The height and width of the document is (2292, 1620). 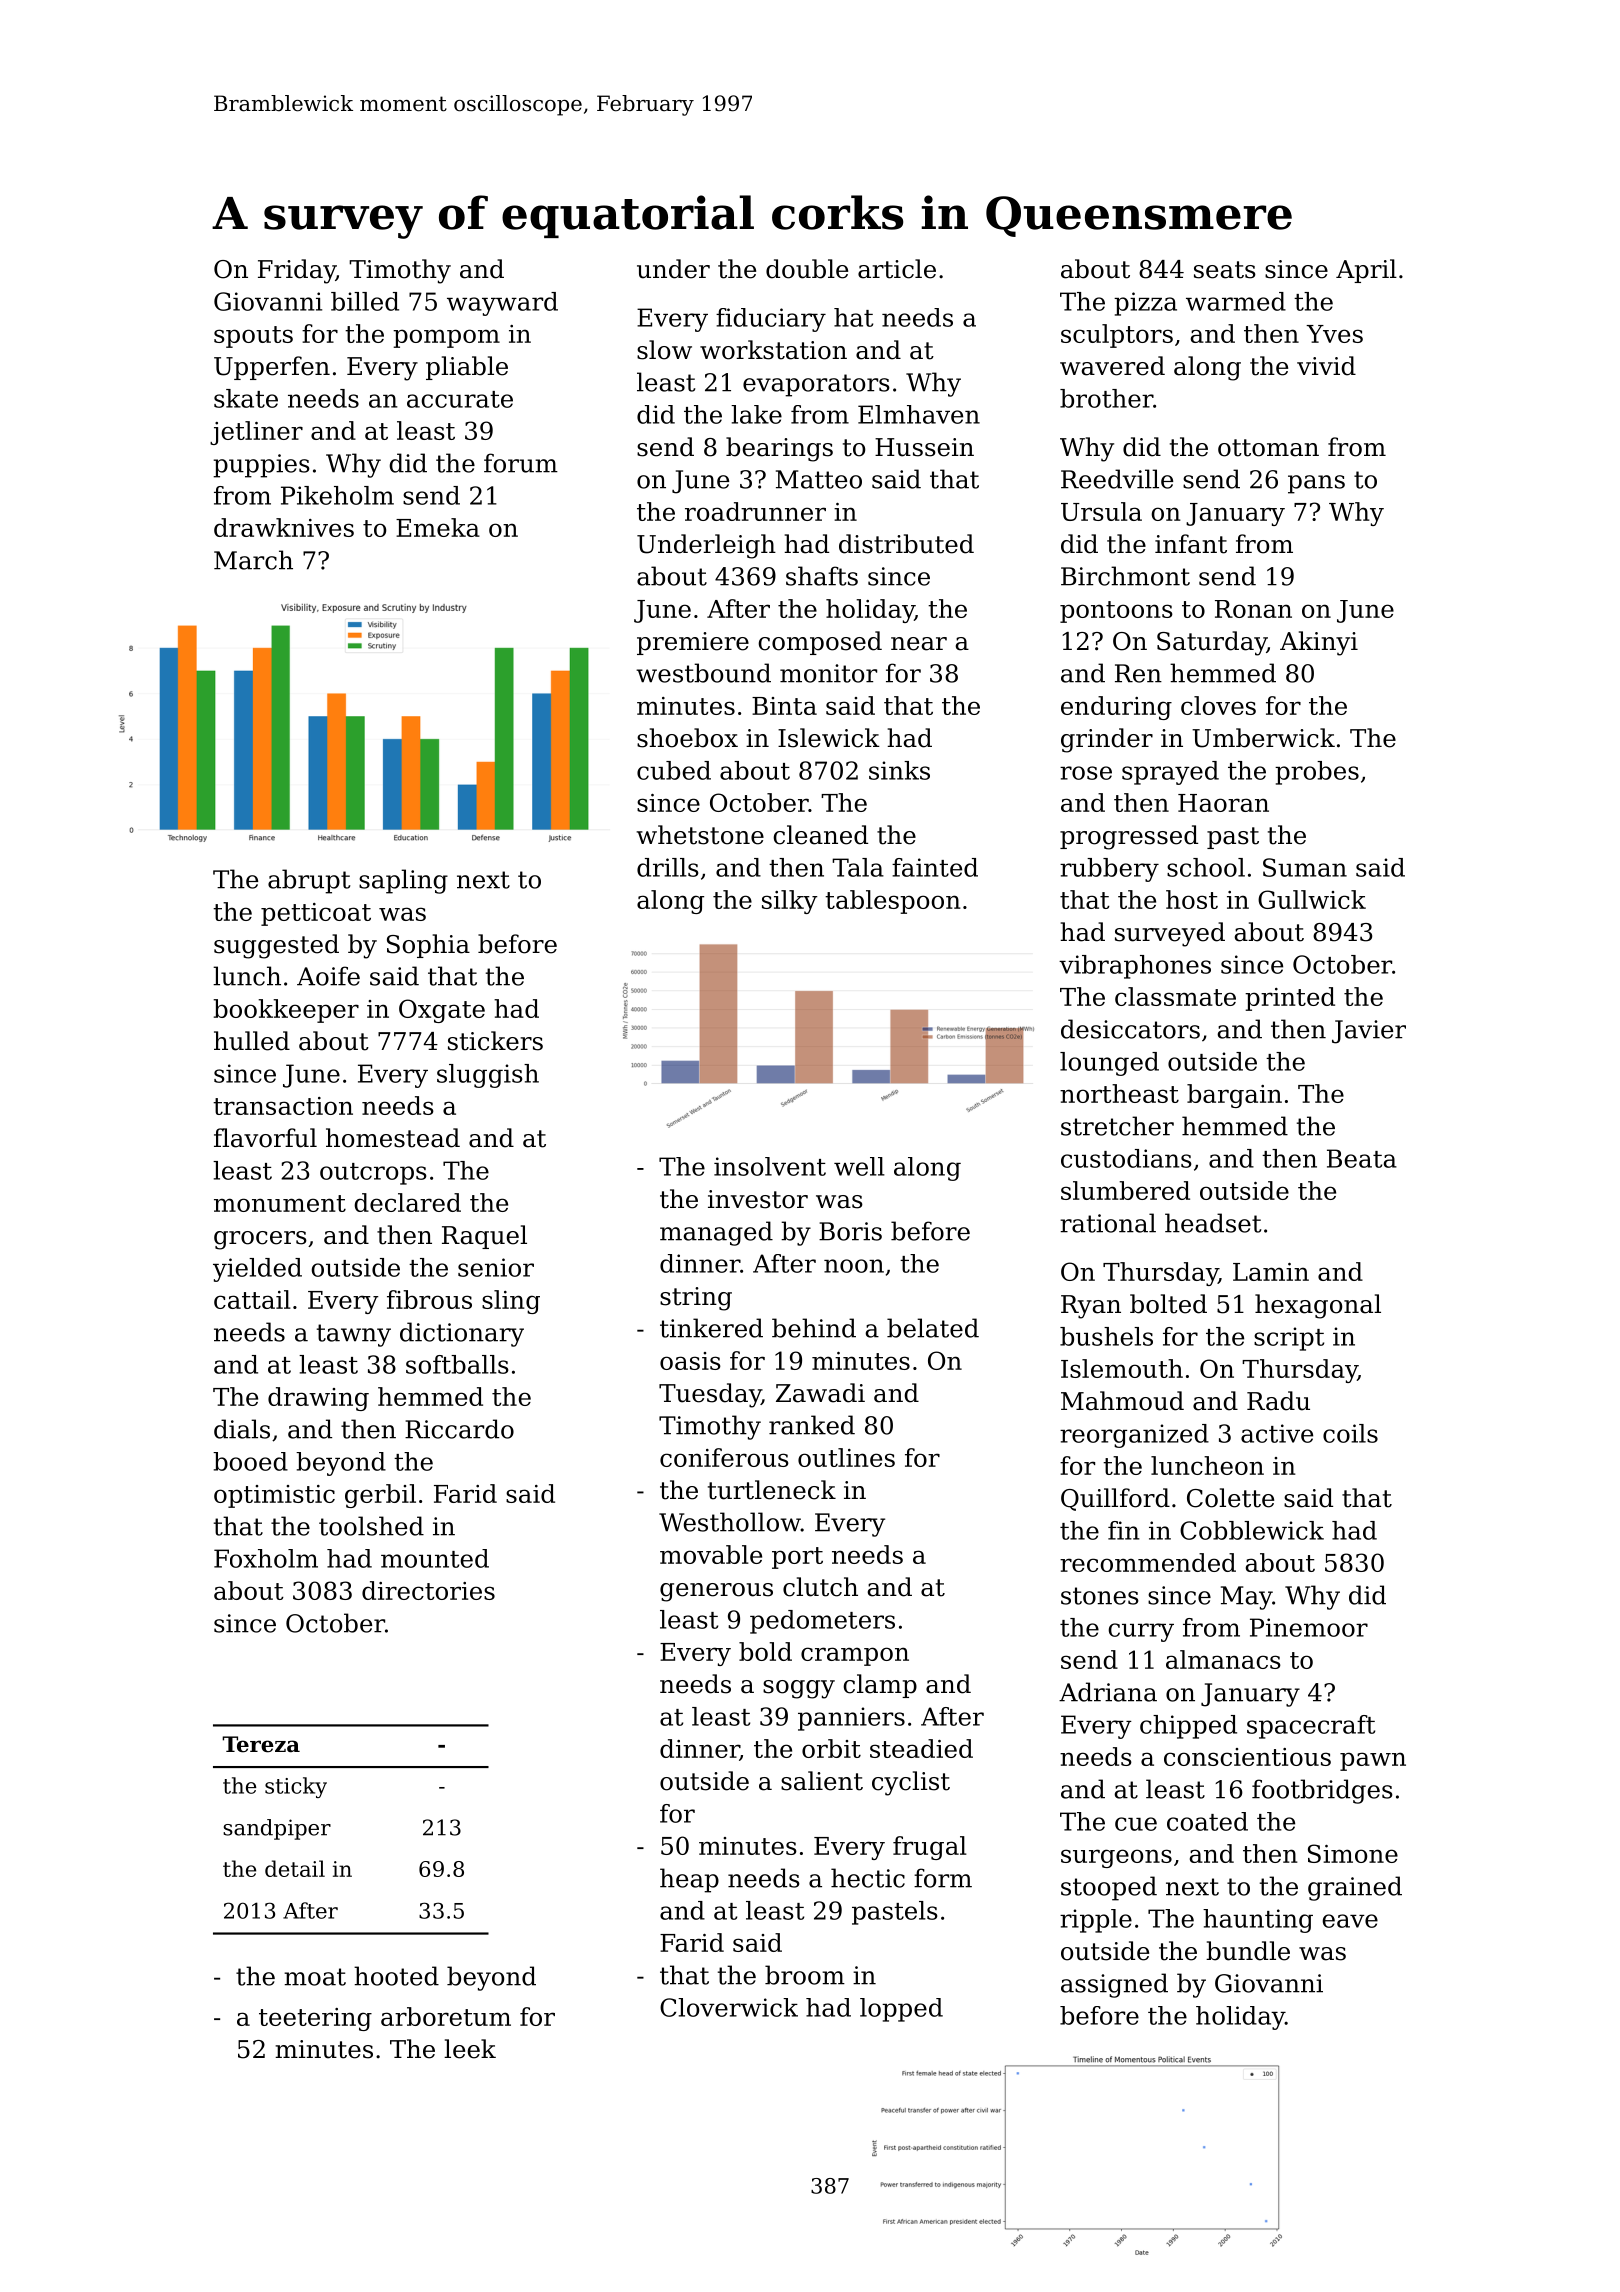 I want to click on broom, so click(x=805, y=1975).
